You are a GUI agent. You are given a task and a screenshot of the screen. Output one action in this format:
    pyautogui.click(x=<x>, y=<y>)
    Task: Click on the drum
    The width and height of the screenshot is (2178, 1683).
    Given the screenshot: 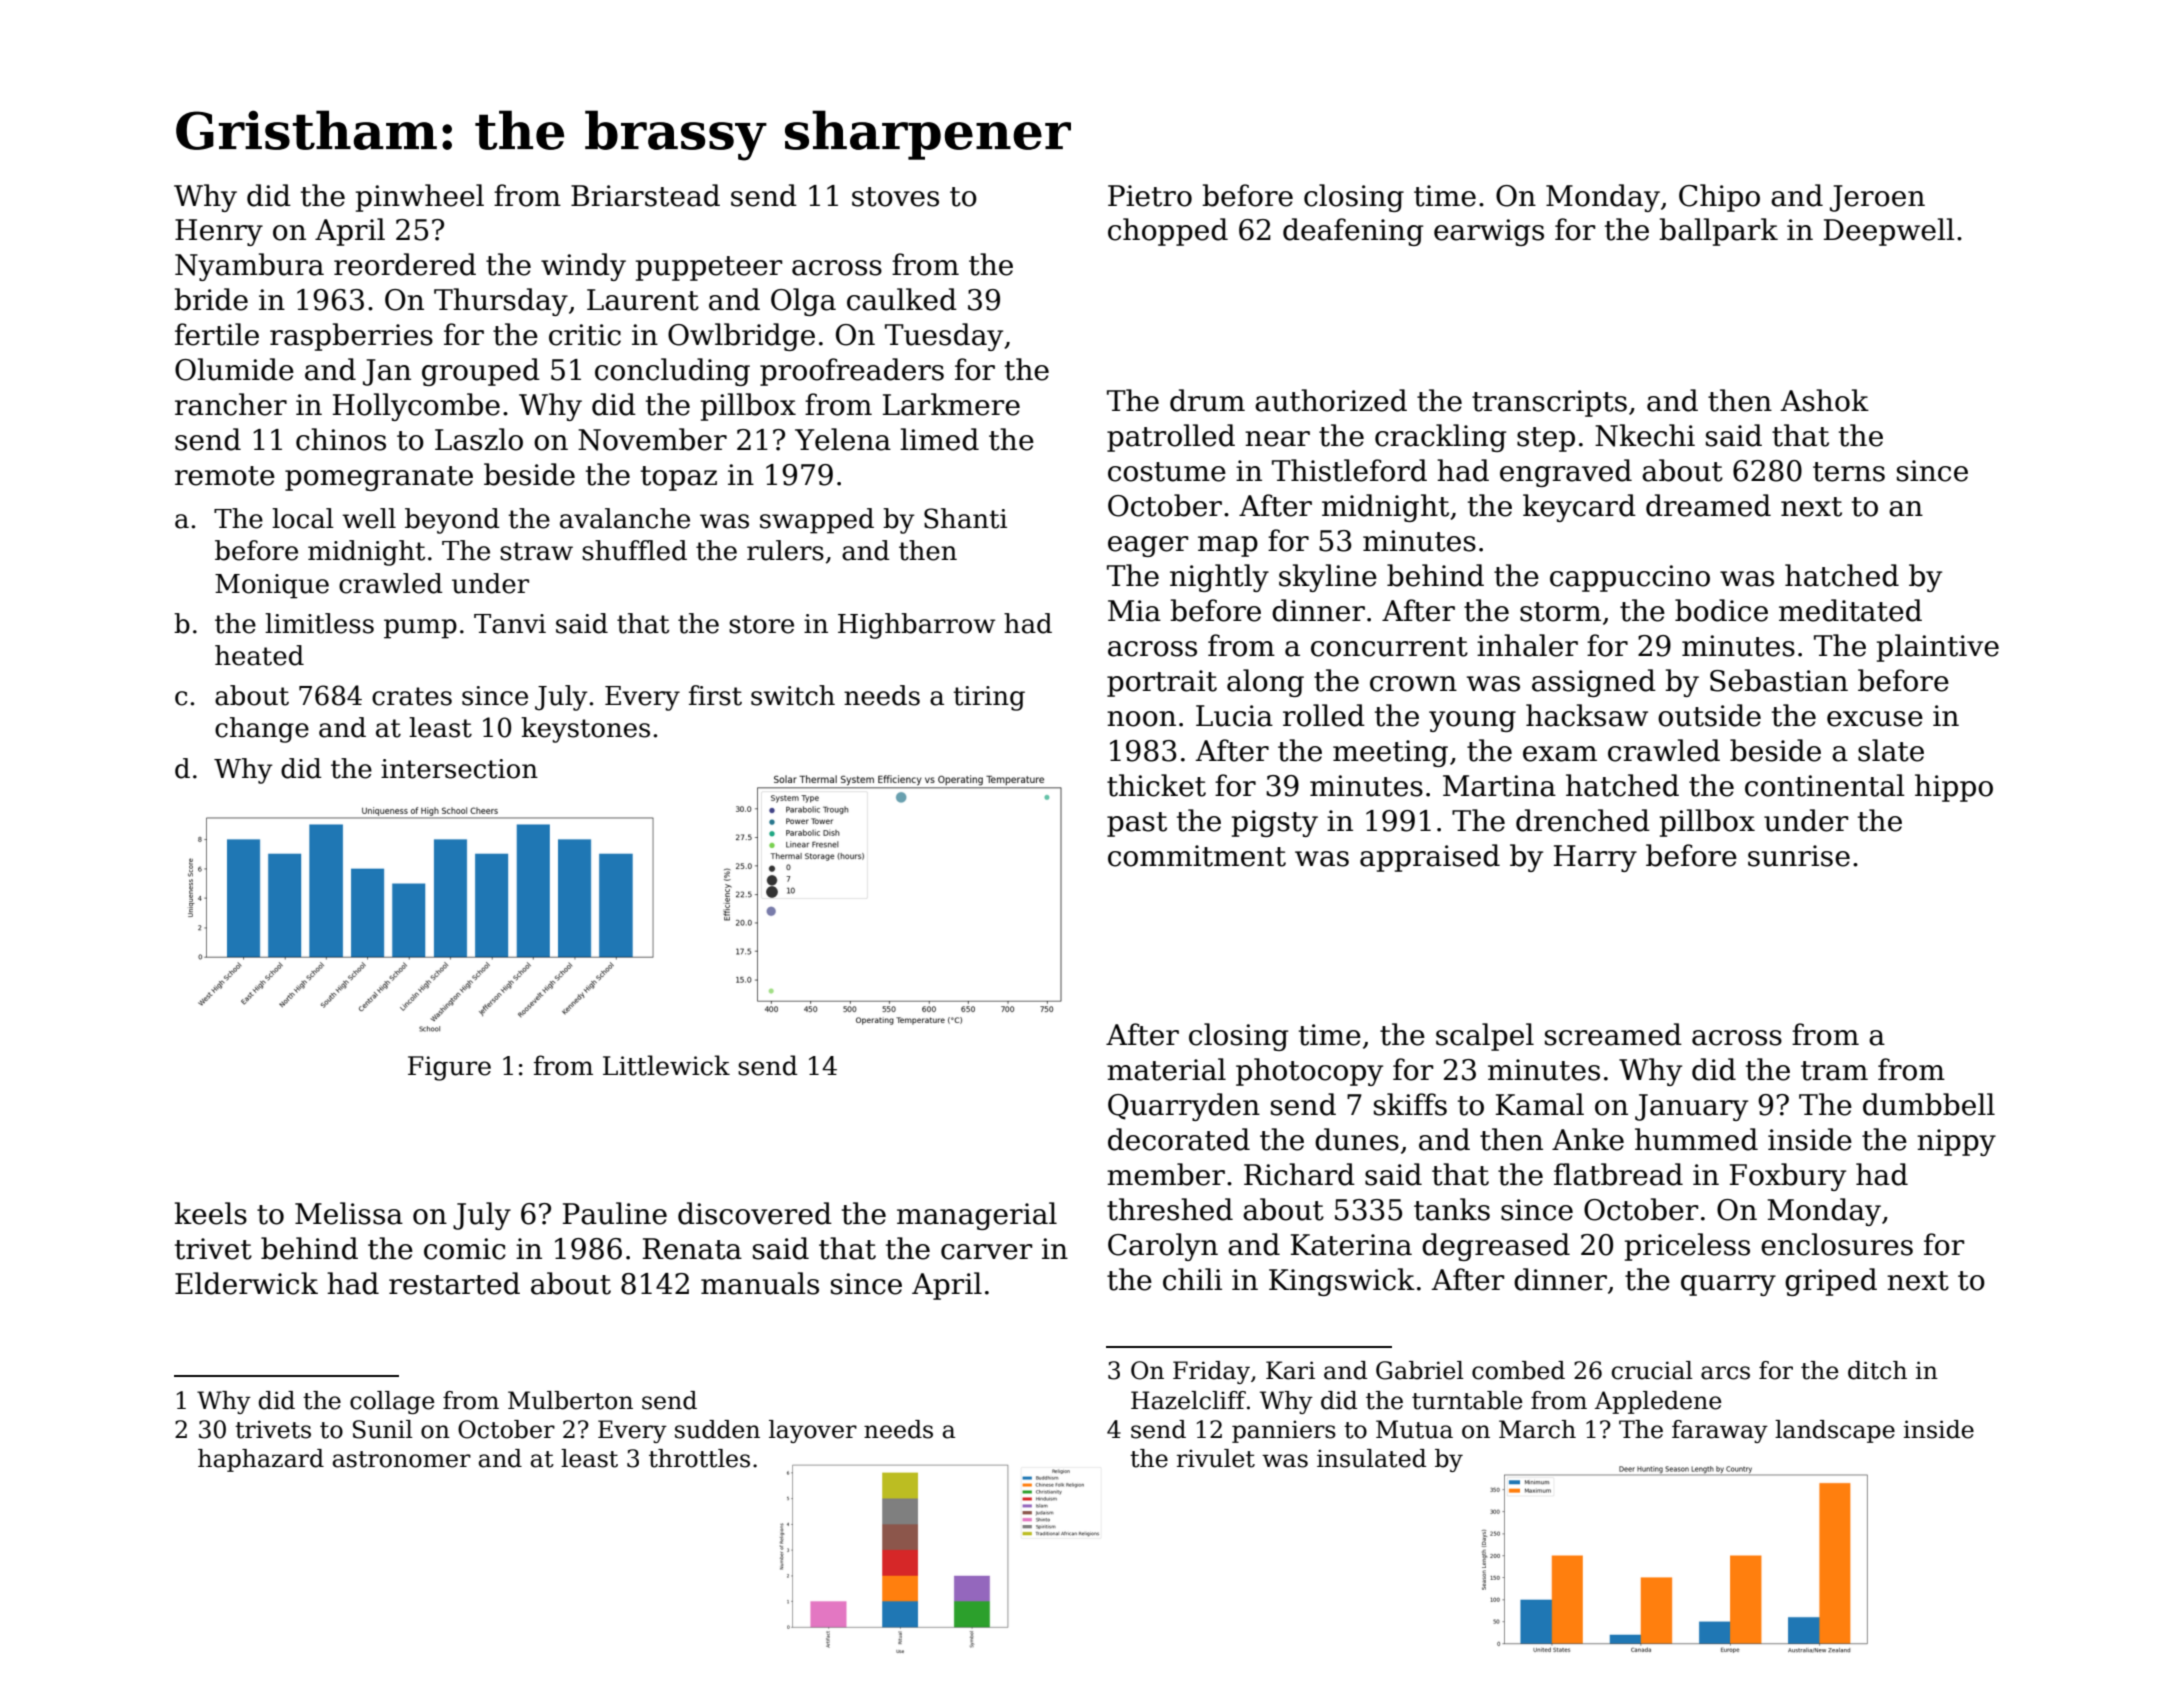 What is the action you would take?
    pyautogui.click(x=1207, y=400)
